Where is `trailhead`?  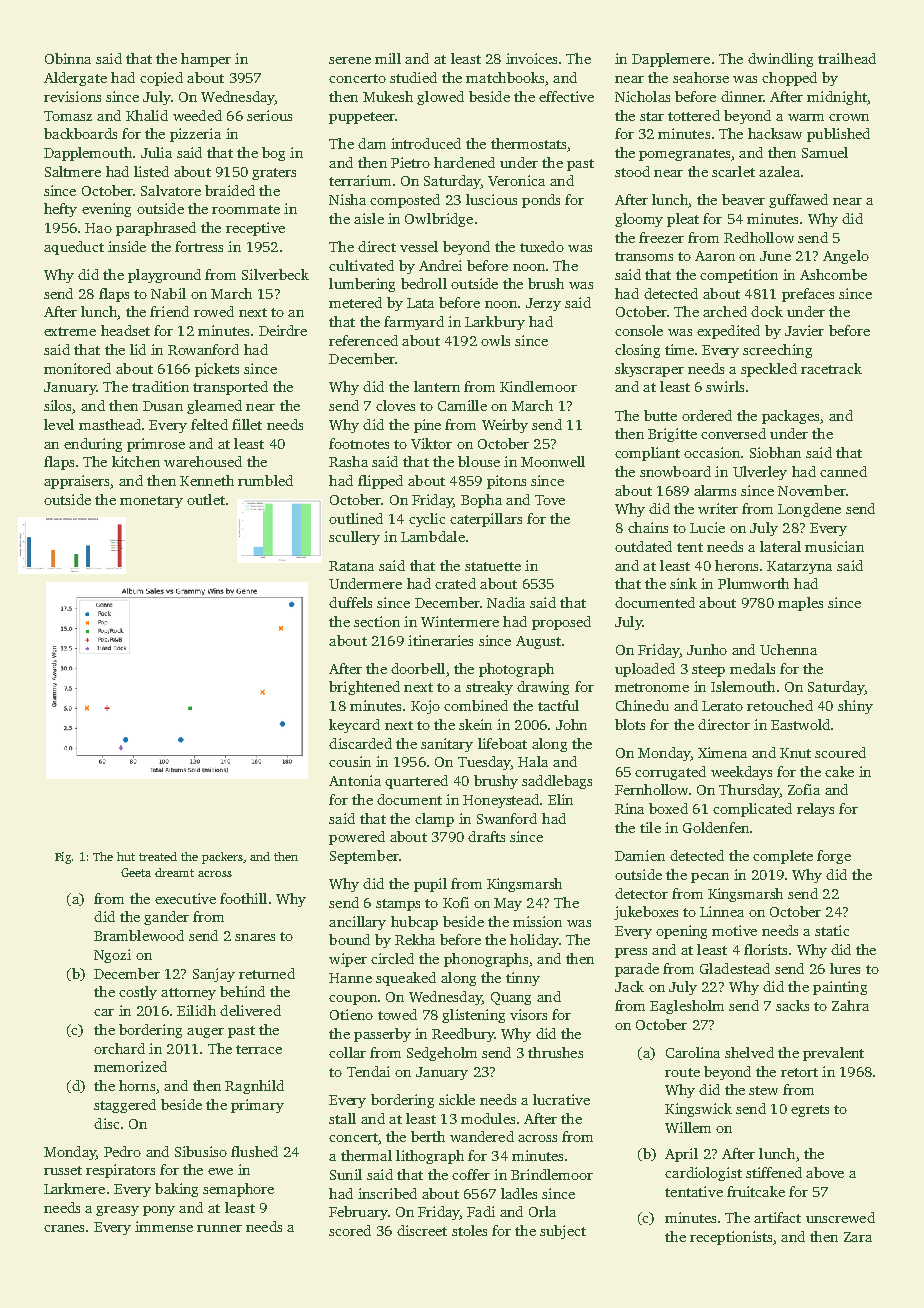 trailhead is located at coordinates (847, 58).
